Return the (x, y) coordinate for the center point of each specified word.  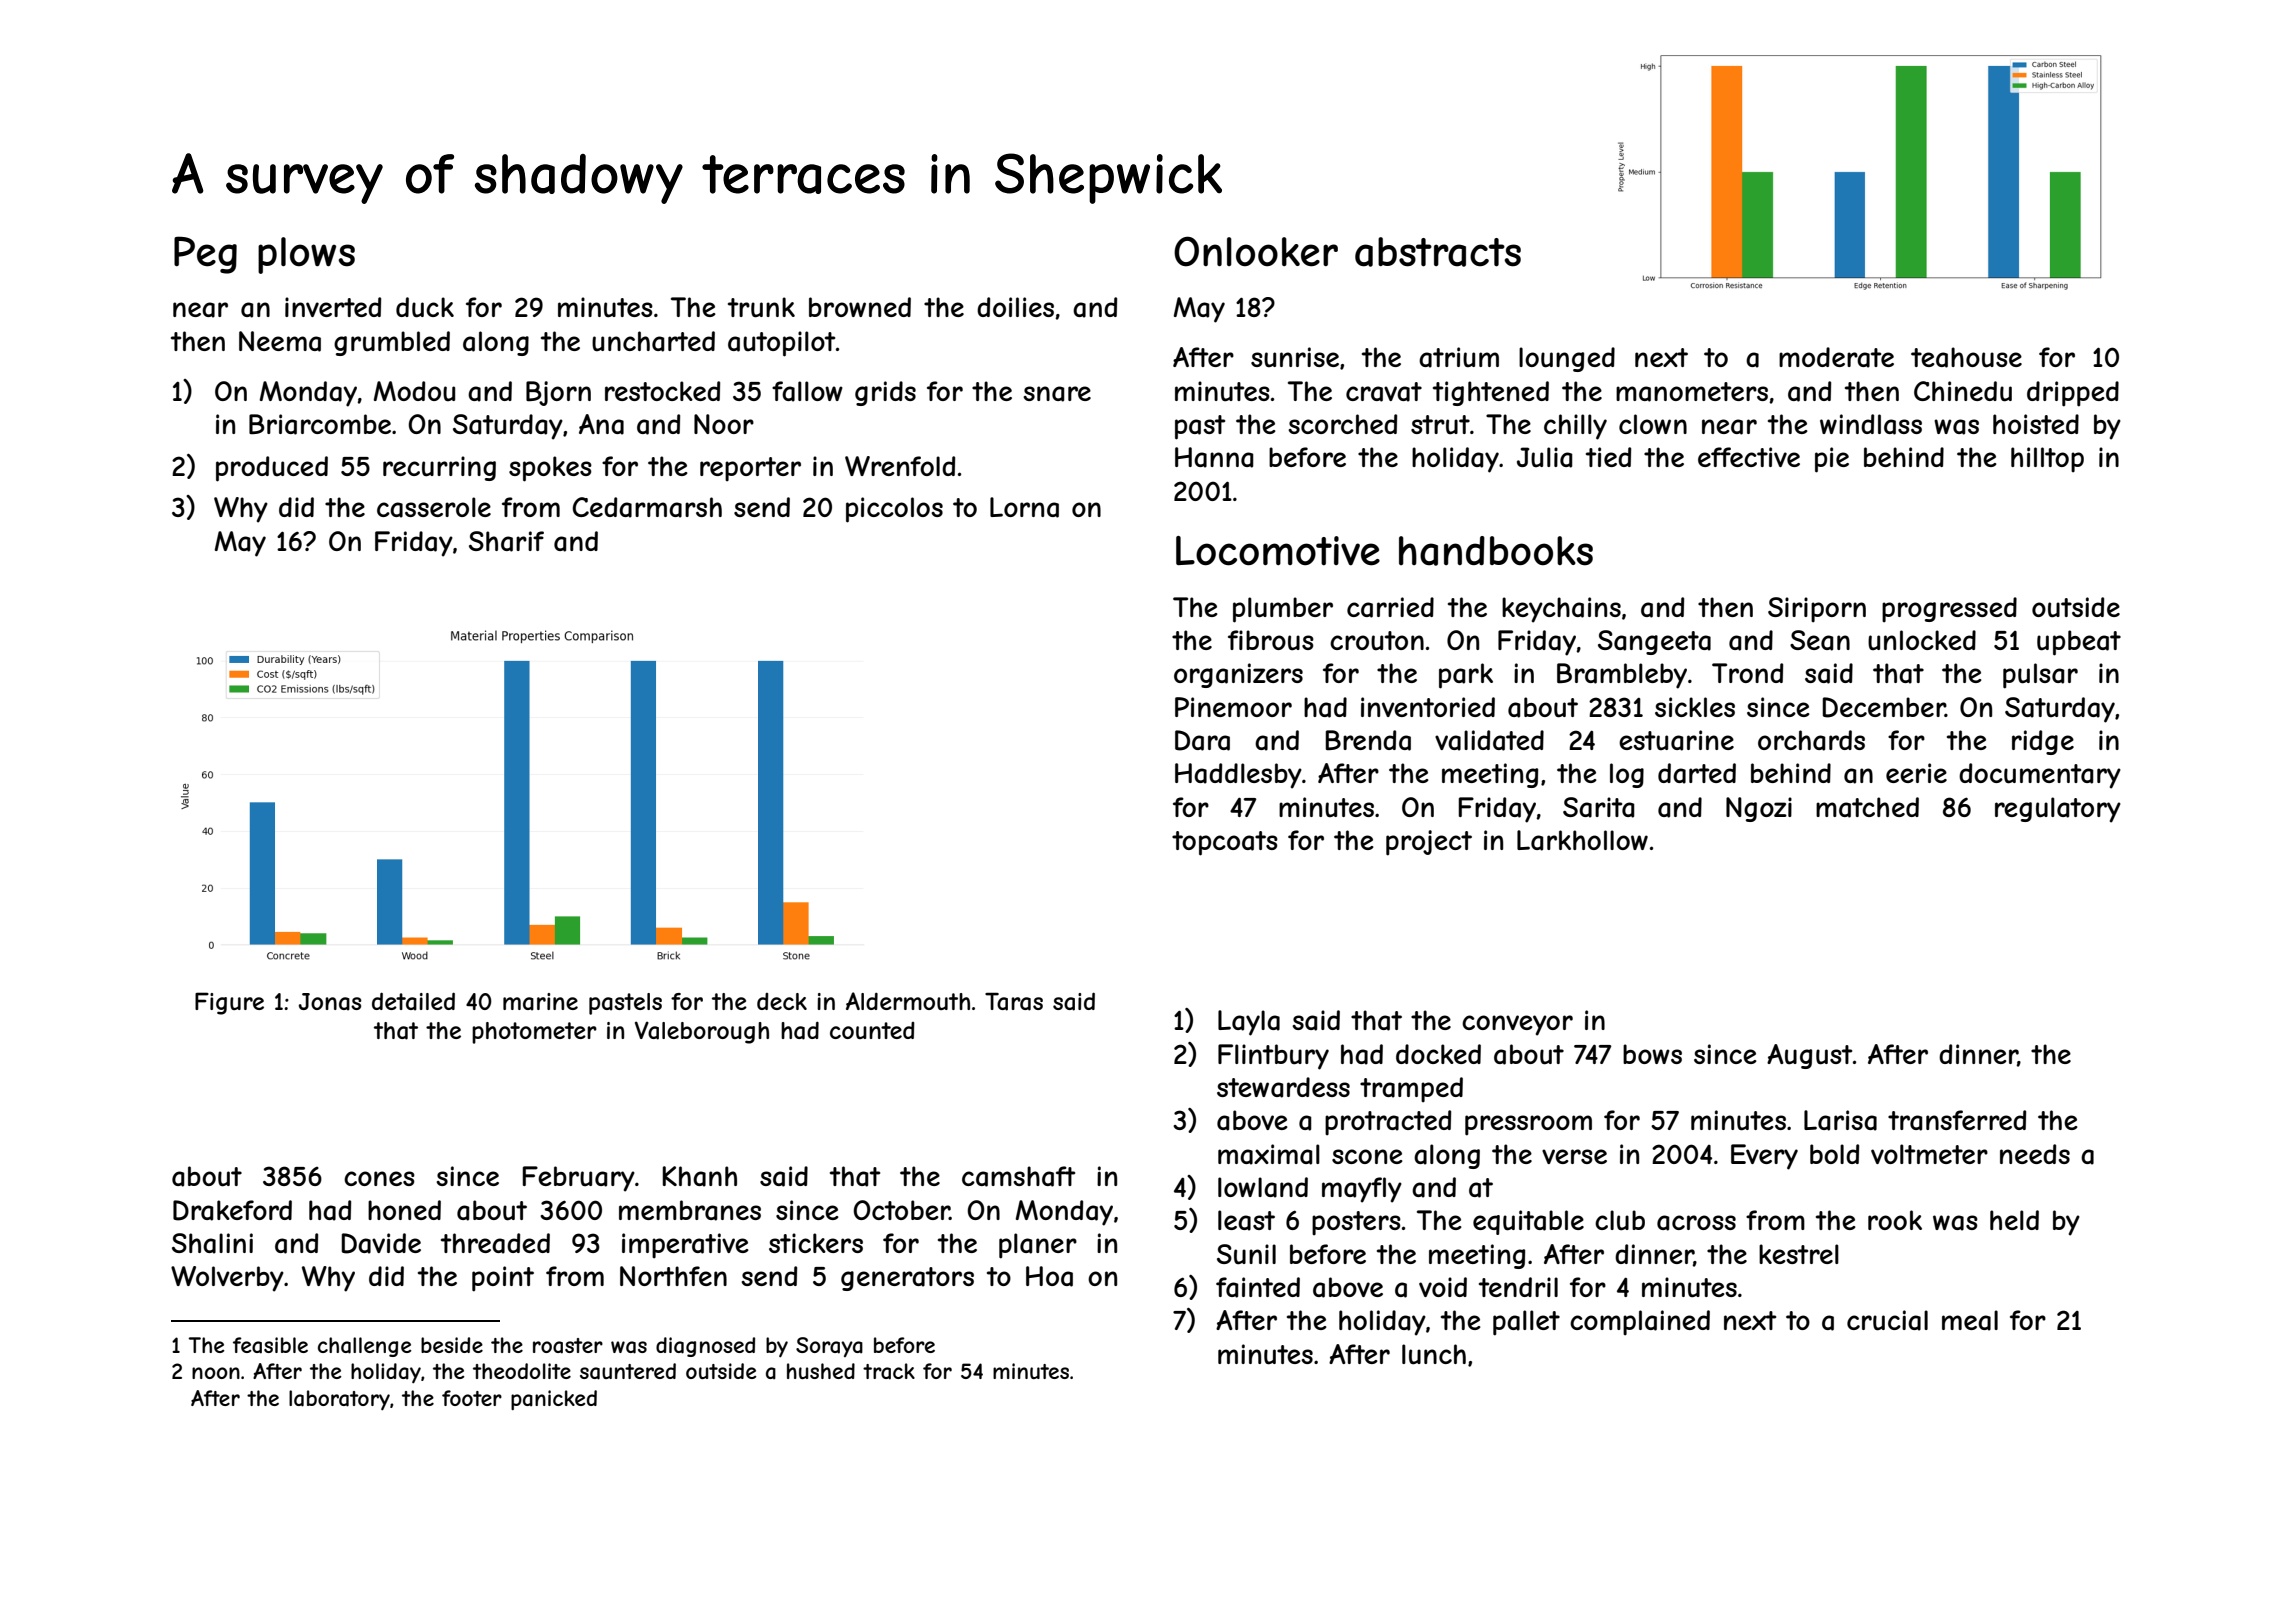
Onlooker (1256, 251)
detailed (413, 1001)
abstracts (1438, 252)
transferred (1957, 1120)
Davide (381, 1243)
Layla (1249, 1023)
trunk (761, 307)
